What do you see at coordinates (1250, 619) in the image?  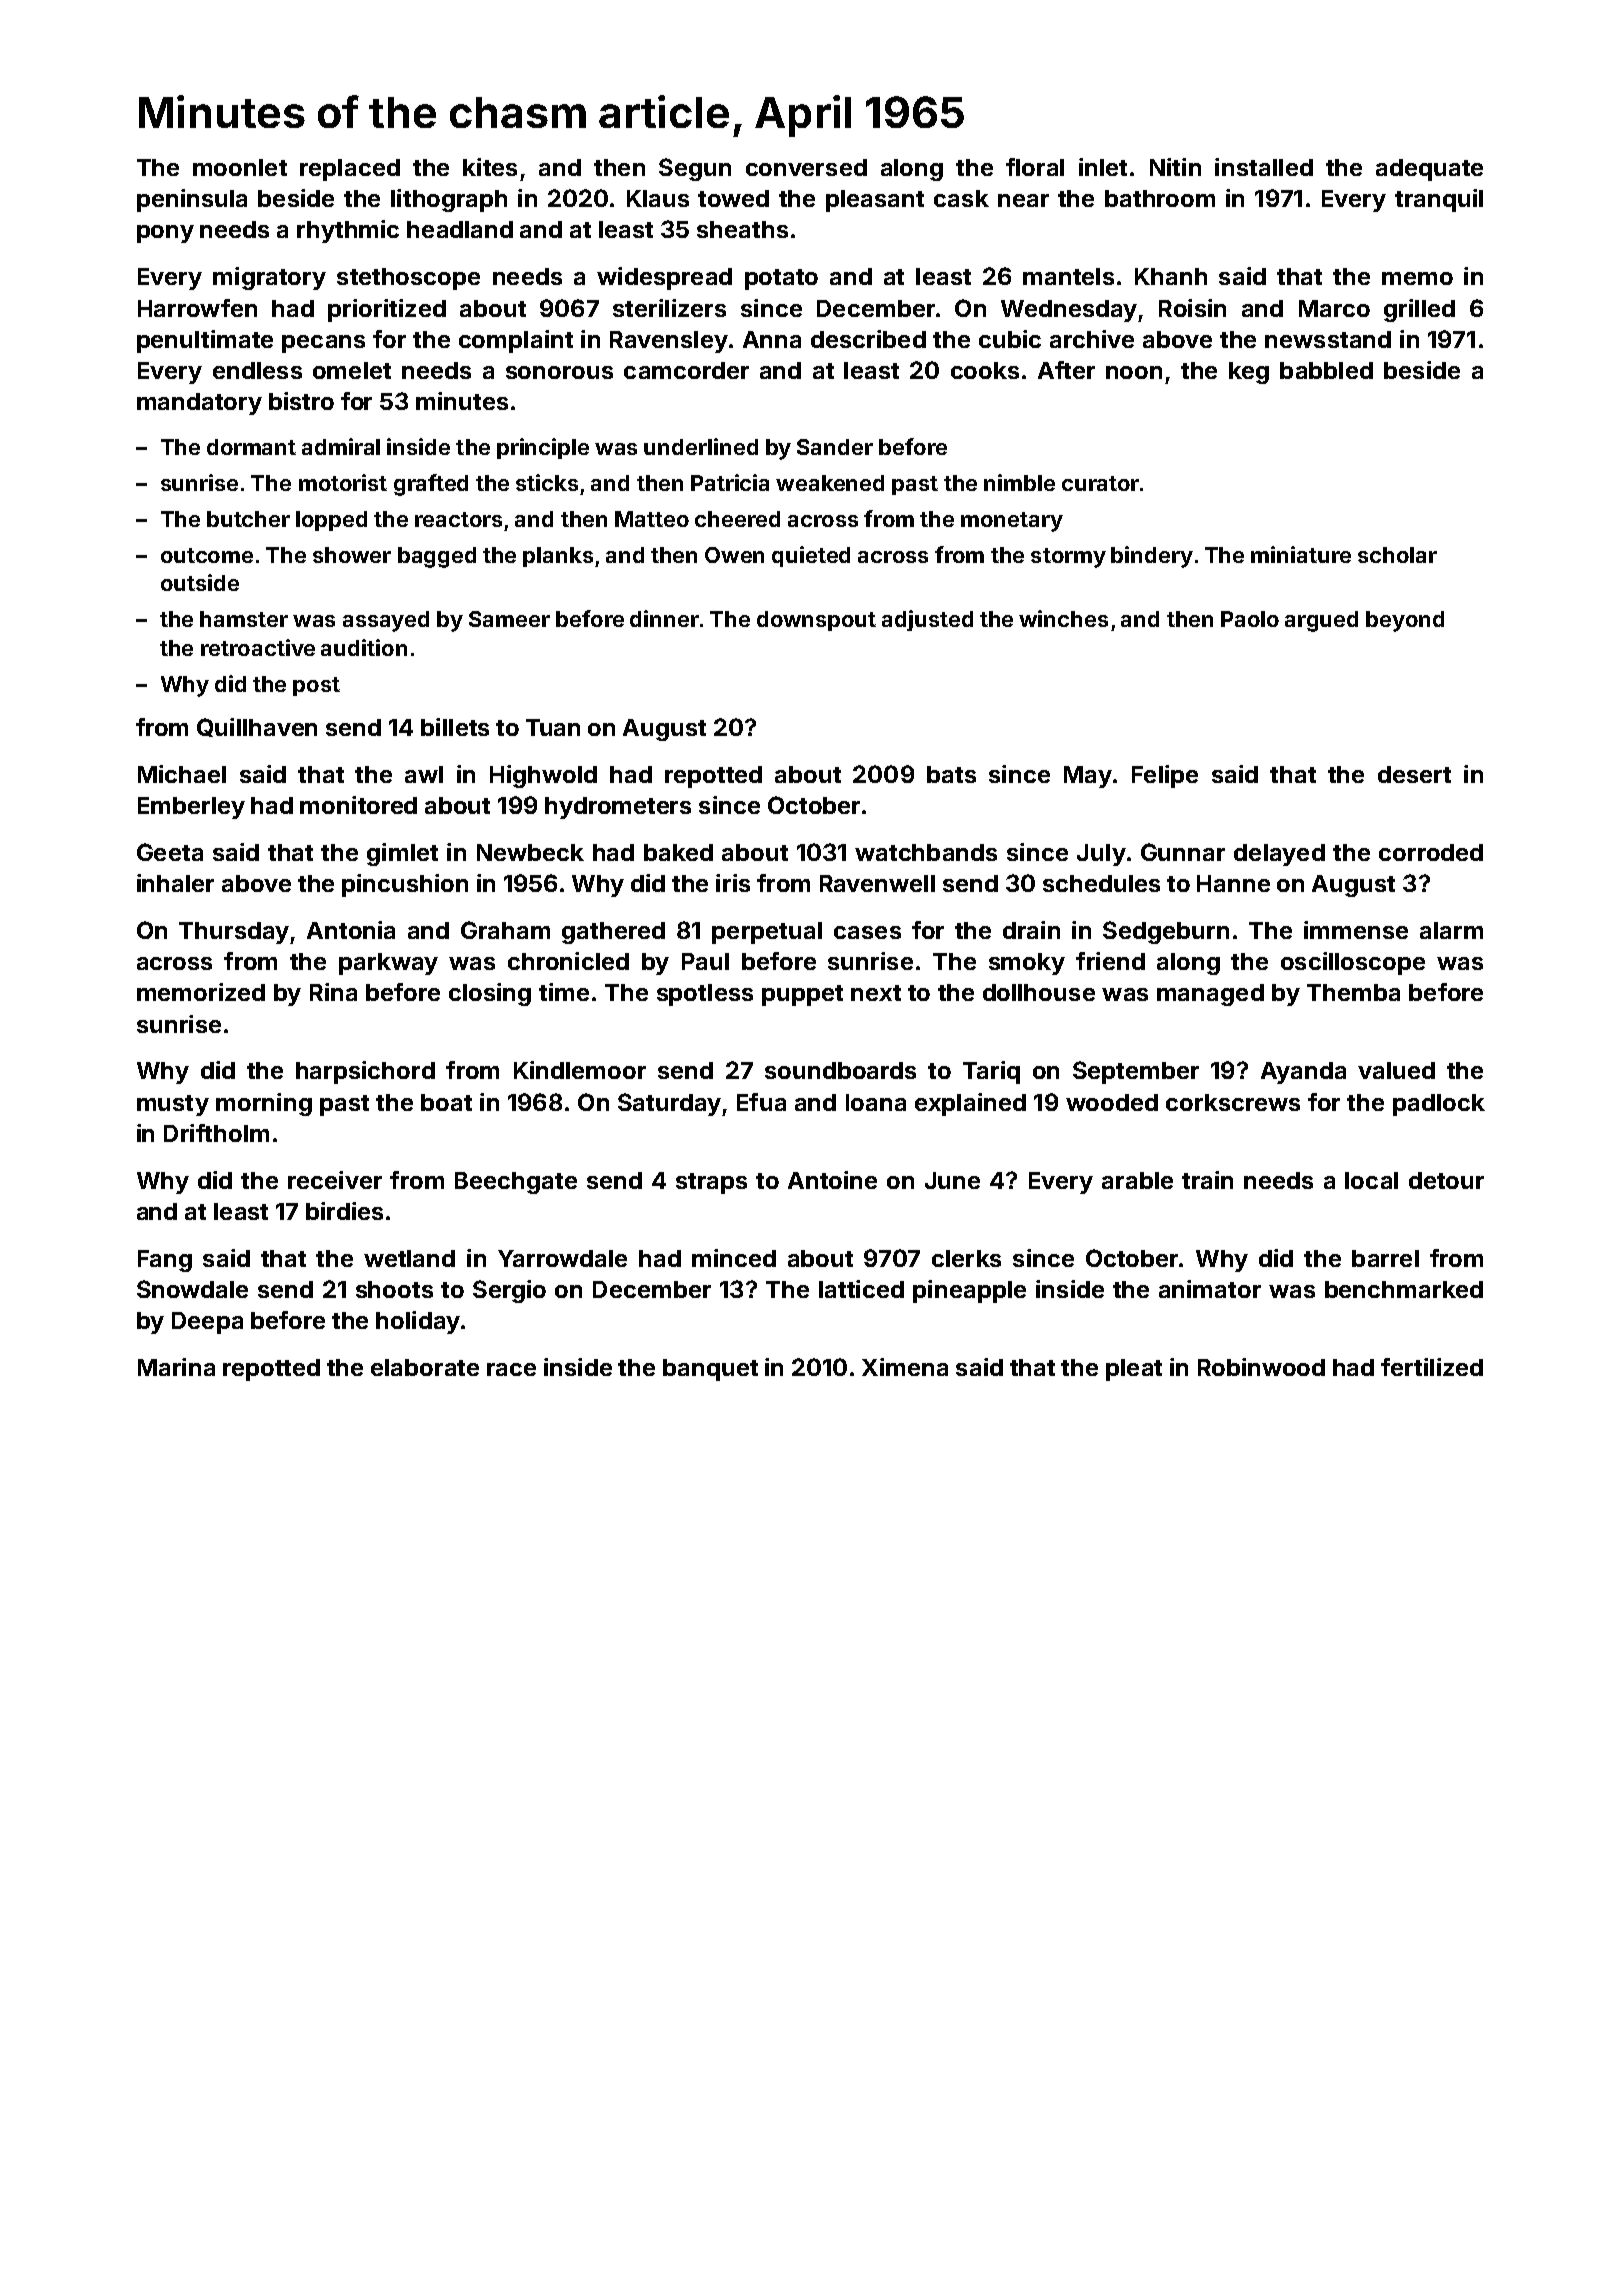 I see `Paolo` at bounding box center [1250, 619].
